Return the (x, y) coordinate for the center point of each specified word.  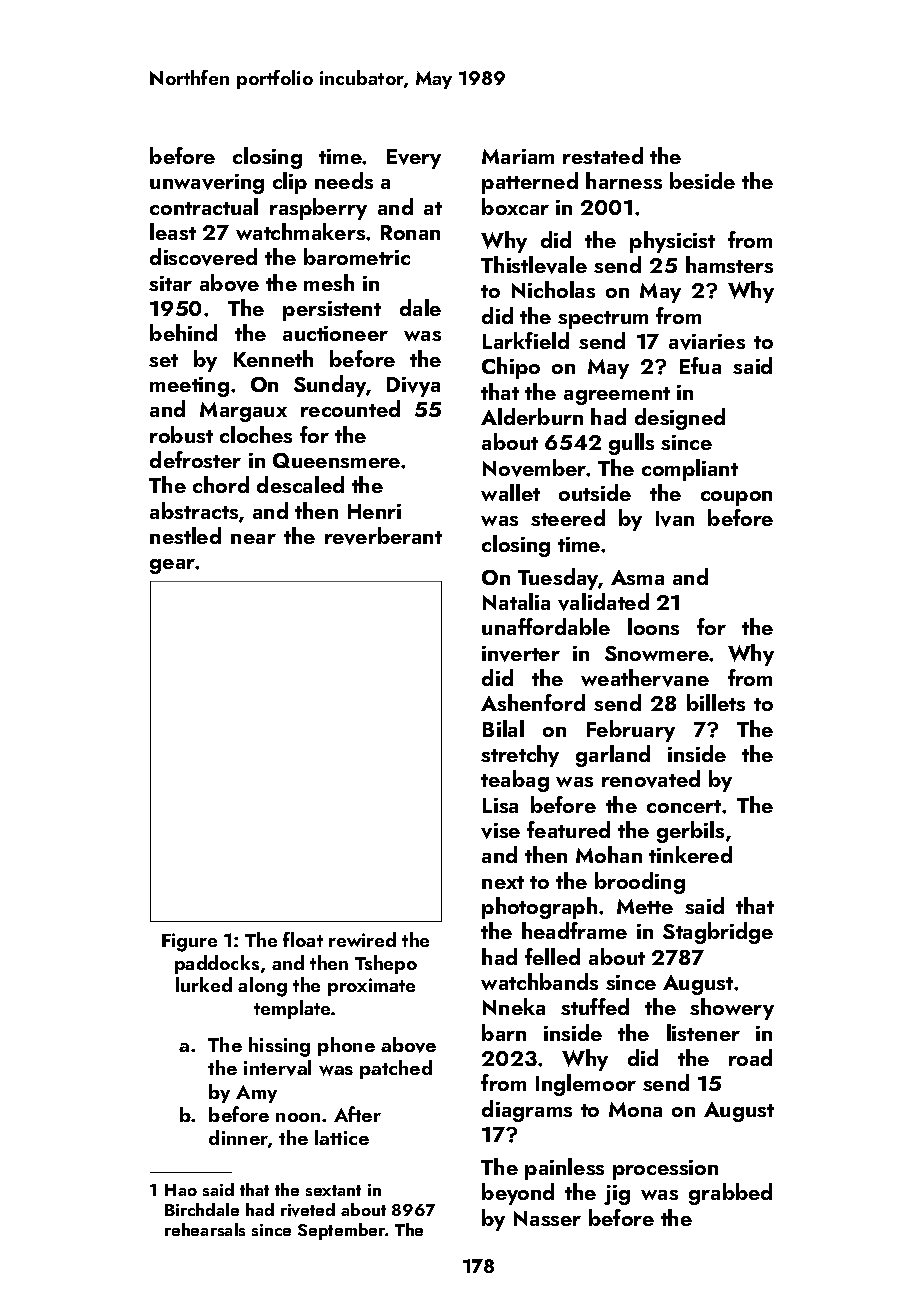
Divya (413, 387)
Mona (635, 1109)
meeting (189, 387)
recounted (350, 408)
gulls (631, 444)
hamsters (729, 264)
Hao (181, 1190)
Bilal (503, 728)
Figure (189, 942)
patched (396, 1069)
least (173, 231)
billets (716, 702)
